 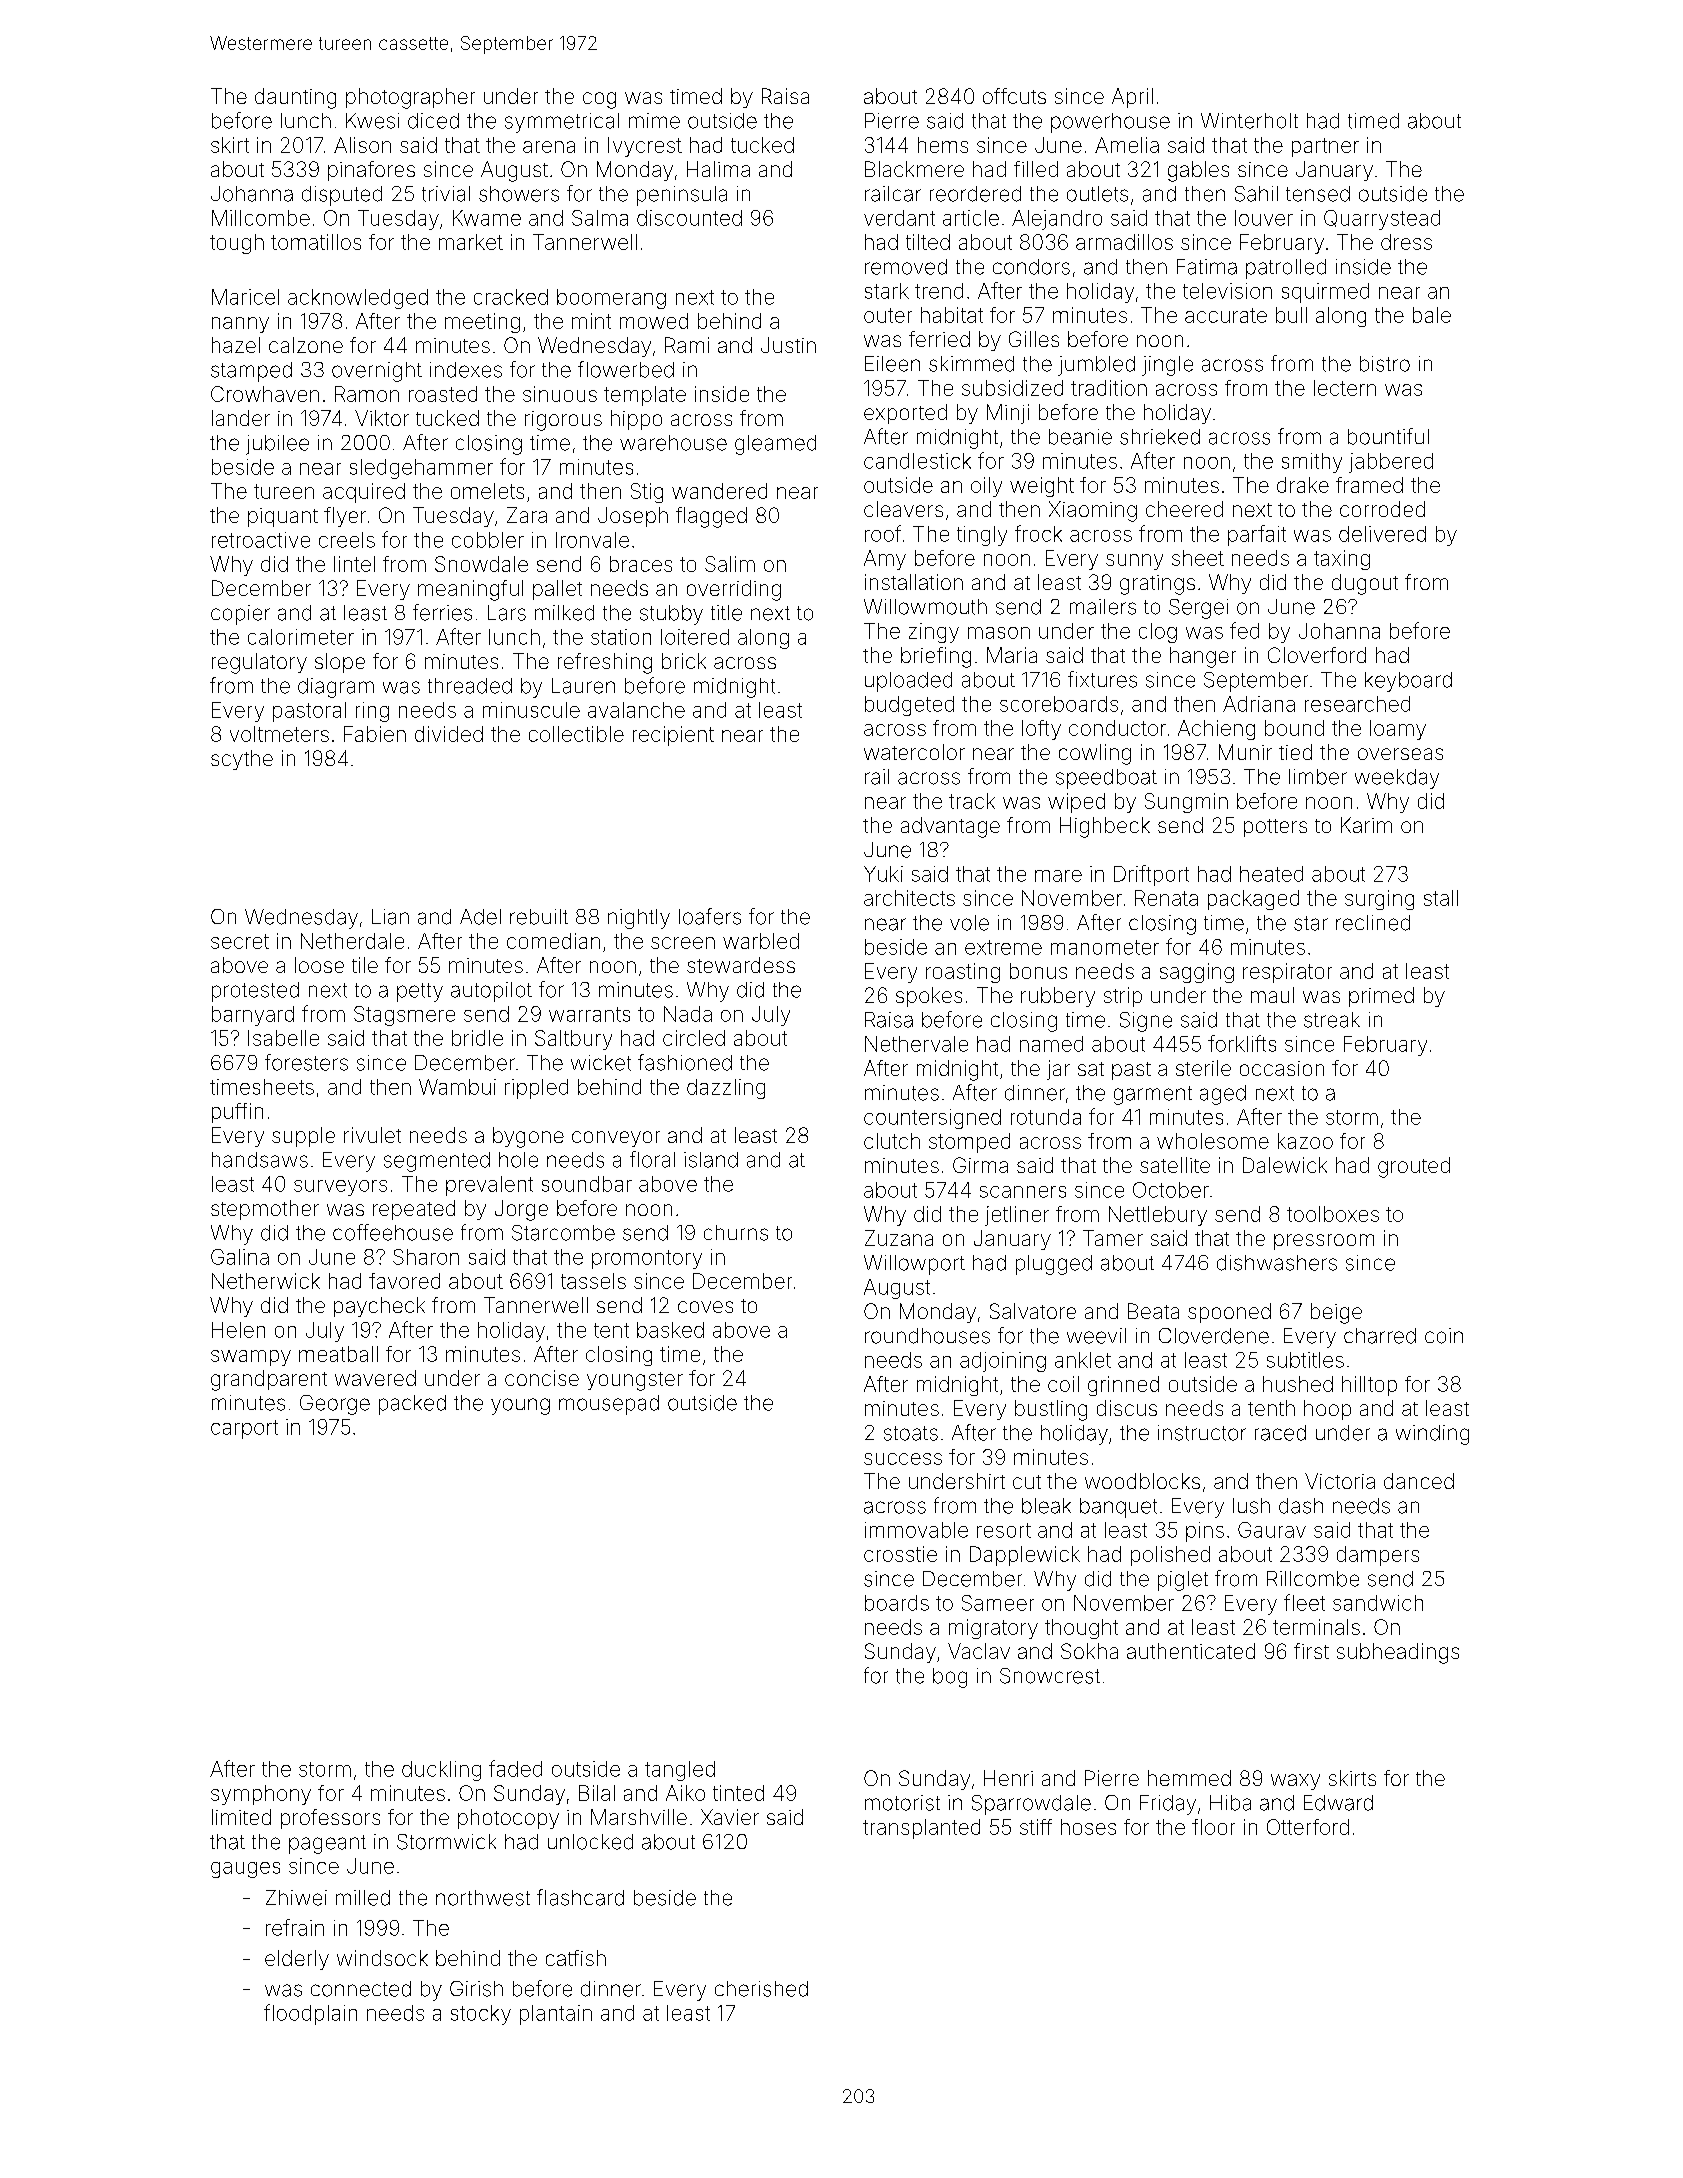 What do you see at coordinates (1226, 315) in the screenshot?
I see `accurate` at bounding box center [1226, 315].
